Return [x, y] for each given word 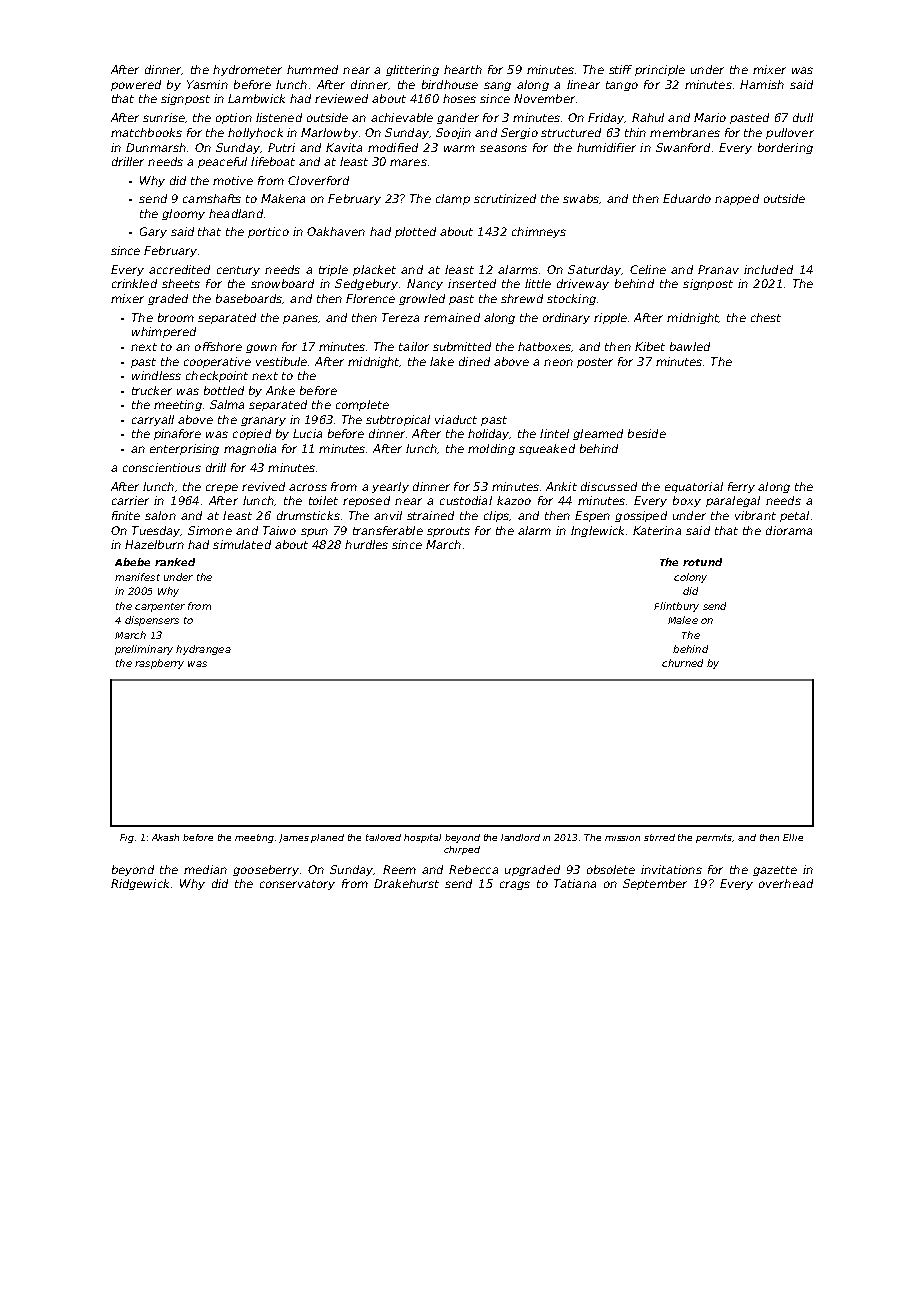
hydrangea [203, 650]
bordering [785, 148]
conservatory [297, 885]
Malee [683, 620]
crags [515, 885]
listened [279, 117]
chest [766, 317]
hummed [312, 69]
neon [558, 362]
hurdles [366, 544]
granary [263, 421]
